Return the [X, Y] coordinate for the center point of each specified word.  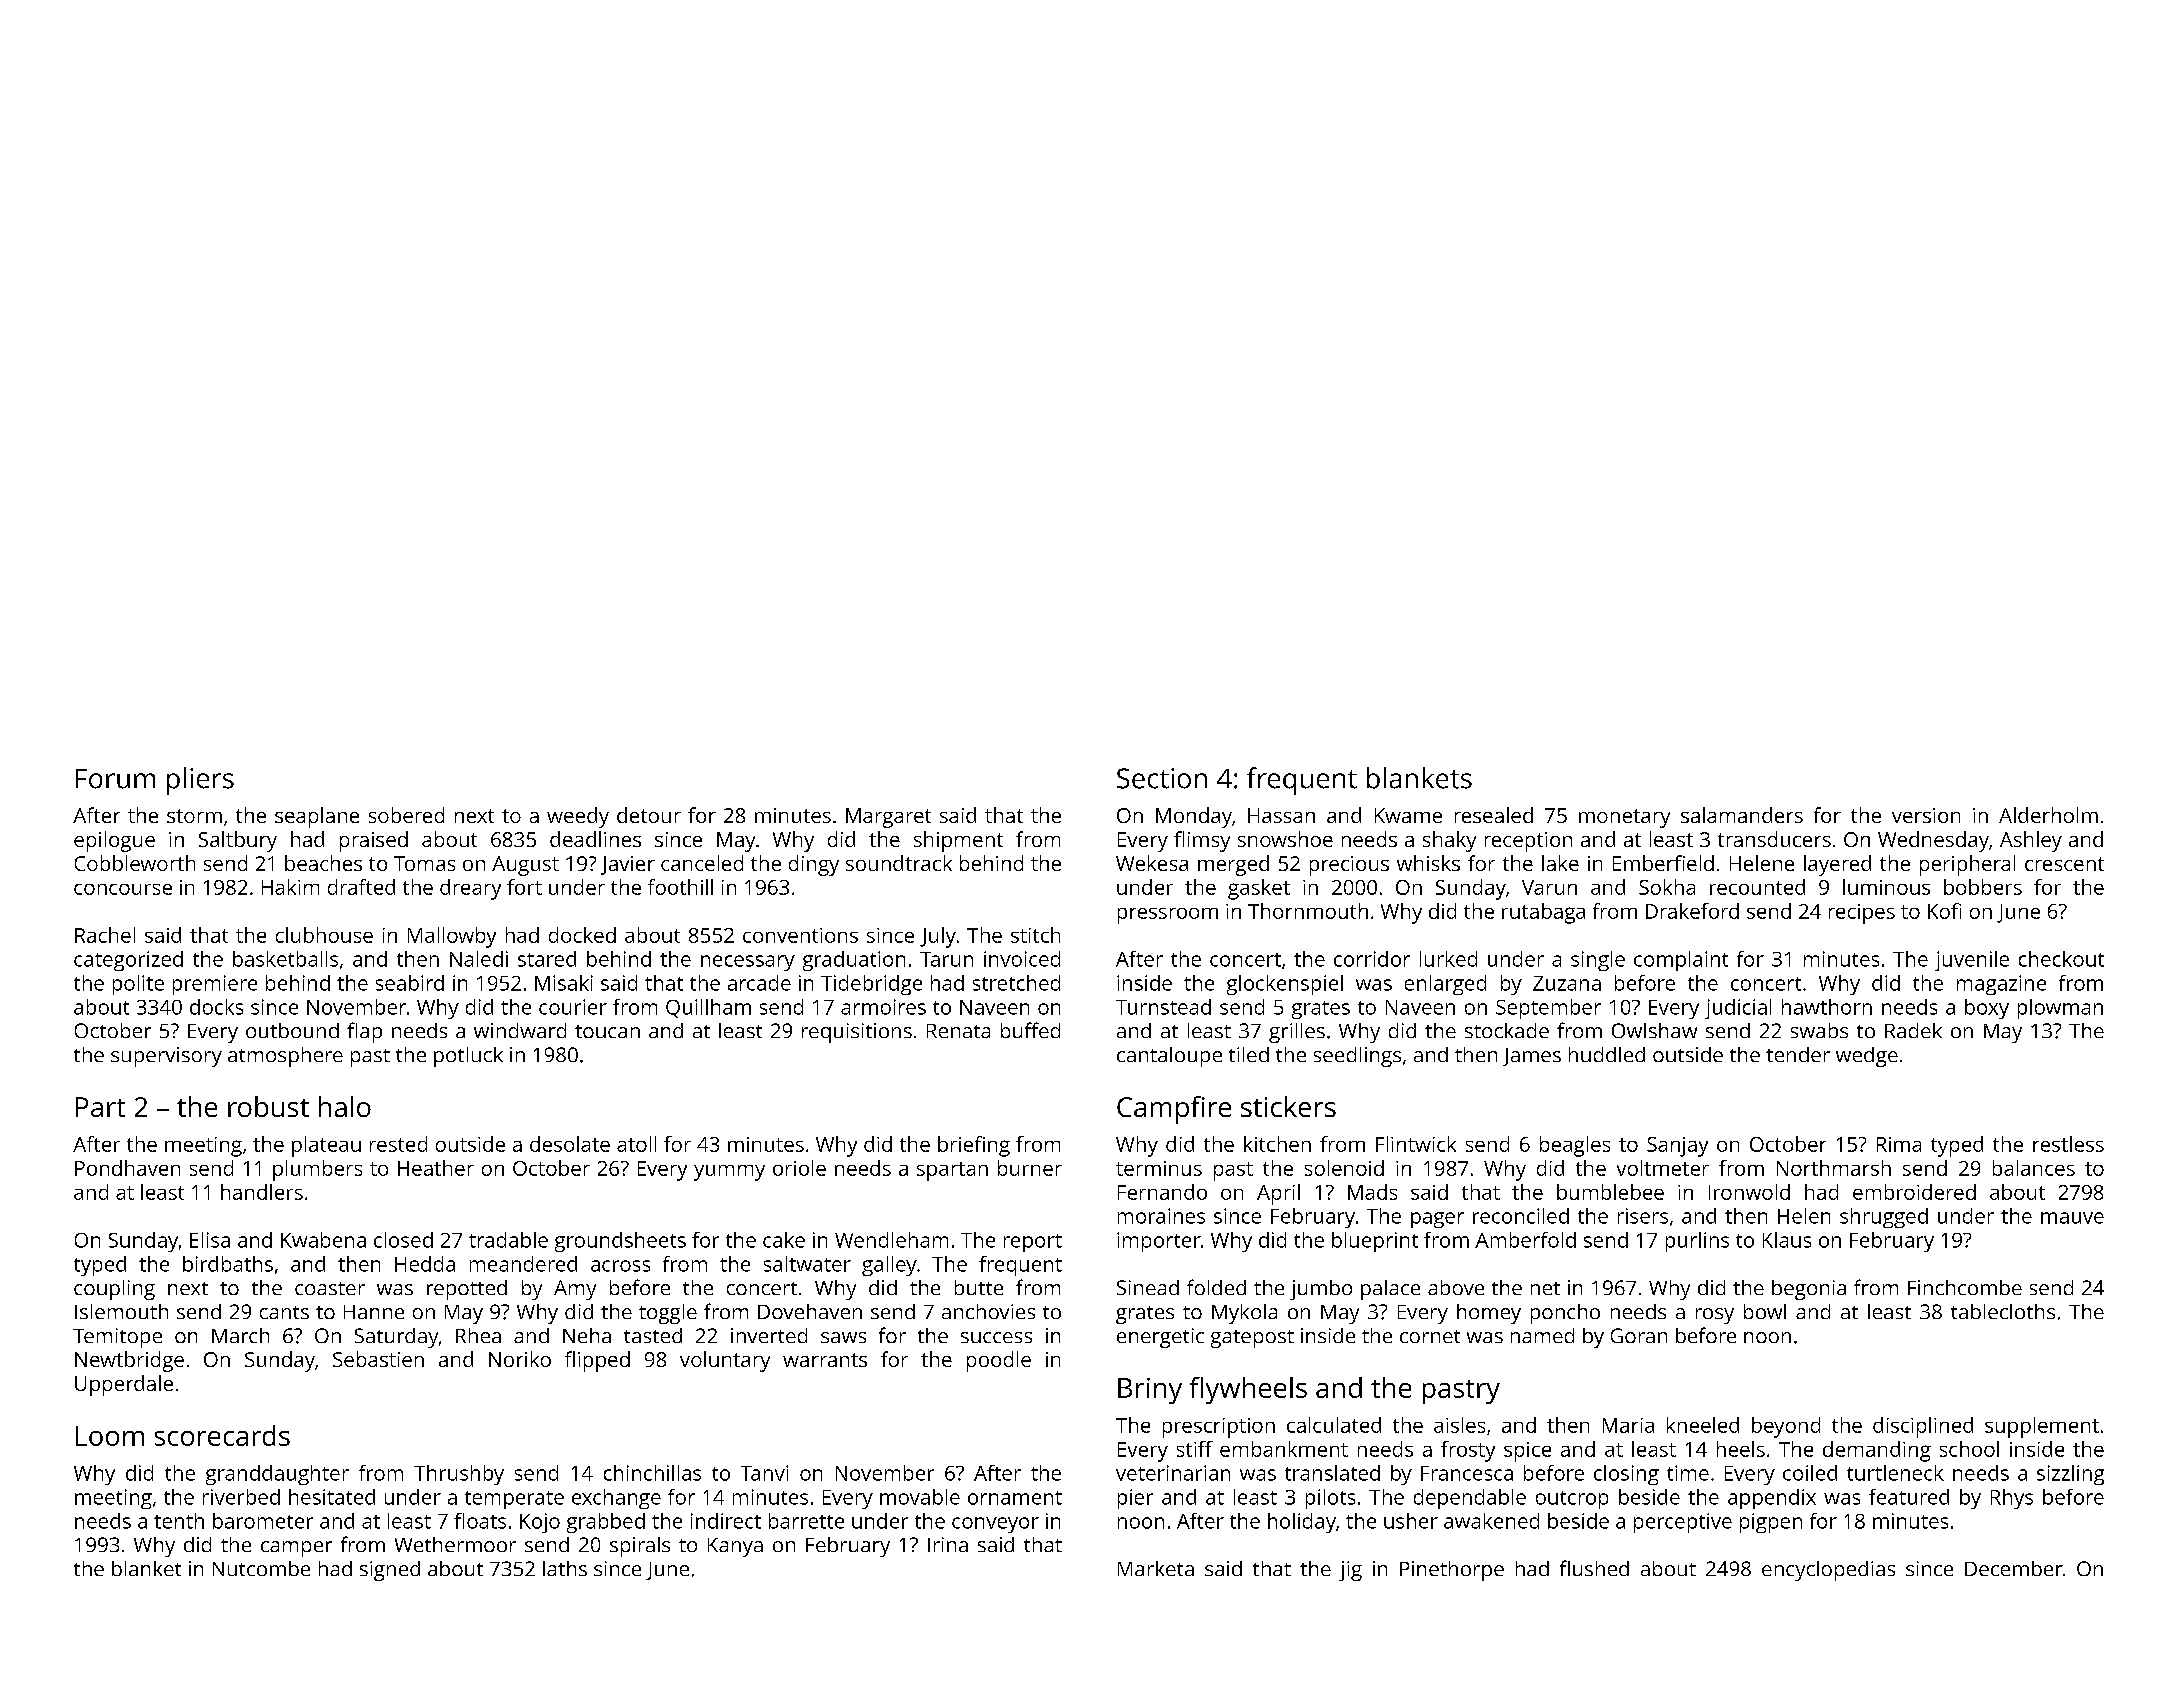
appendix [1772, 1499]
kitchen [1277, 1144]
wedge [1867, 1057]
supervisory [166, 1057]
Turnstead [1163, 1007]
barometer [263, 1521]
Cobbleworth [135, 863]
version [1926, 815]
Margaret [888, 818]
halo [345, 1106]
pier [1135, 1499]
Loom [110, 1436]
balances [2034, 1168]
